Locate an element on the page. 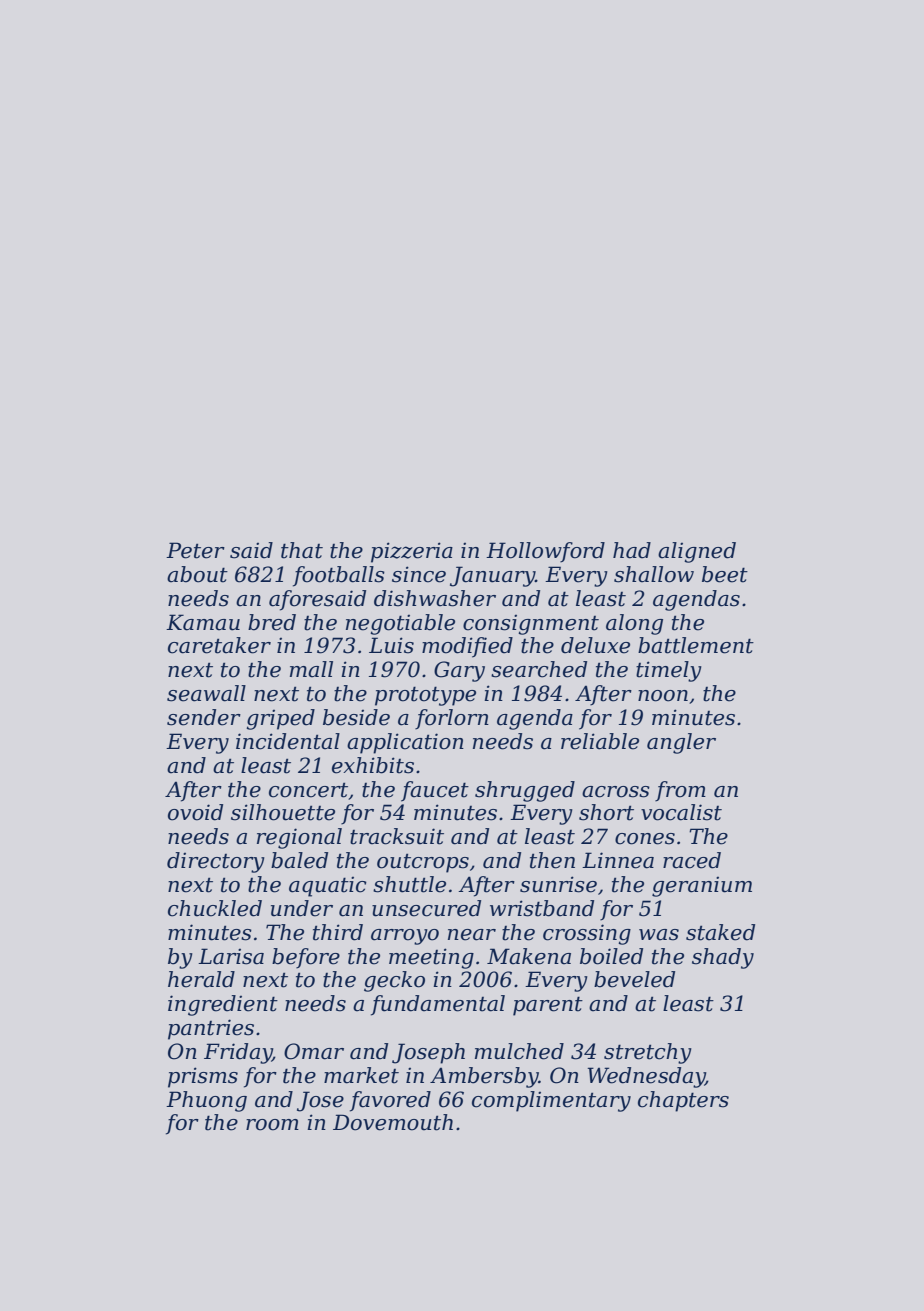 This document has height=1311, width=924. noon is located at coordinates (663, 696).
